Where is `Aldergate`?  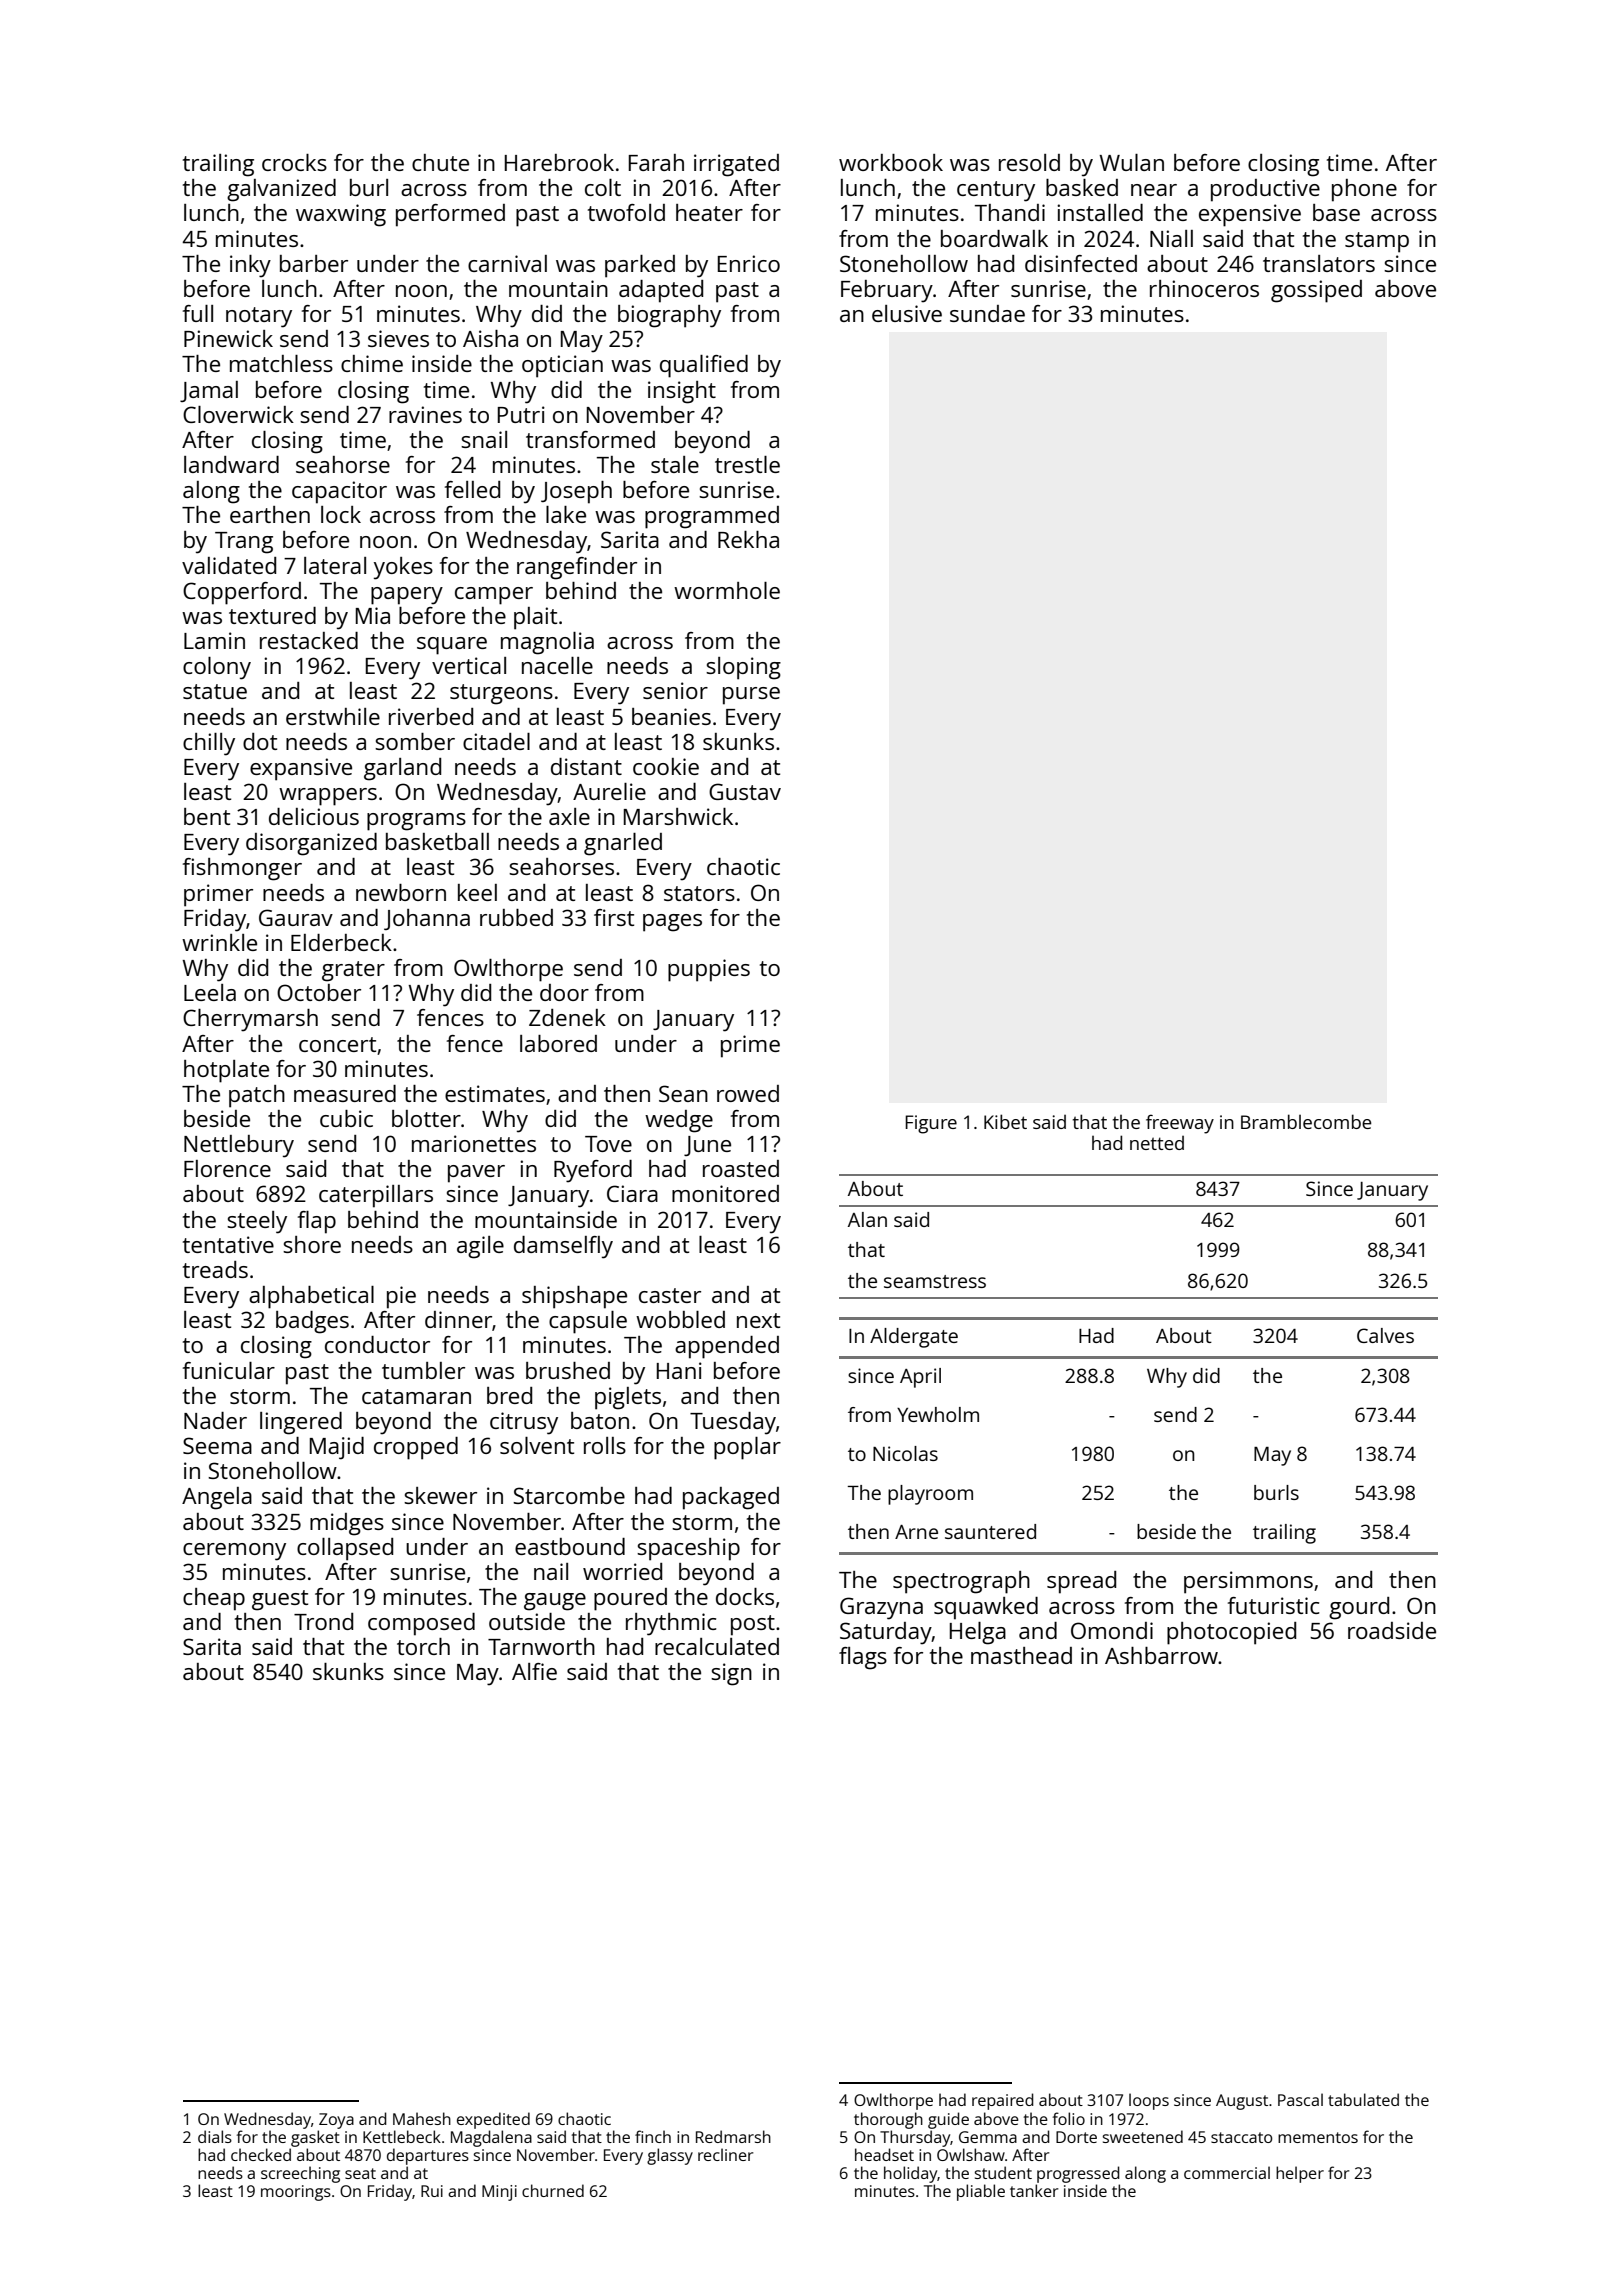
Aldergate is located at coordinates (914, 1338).
